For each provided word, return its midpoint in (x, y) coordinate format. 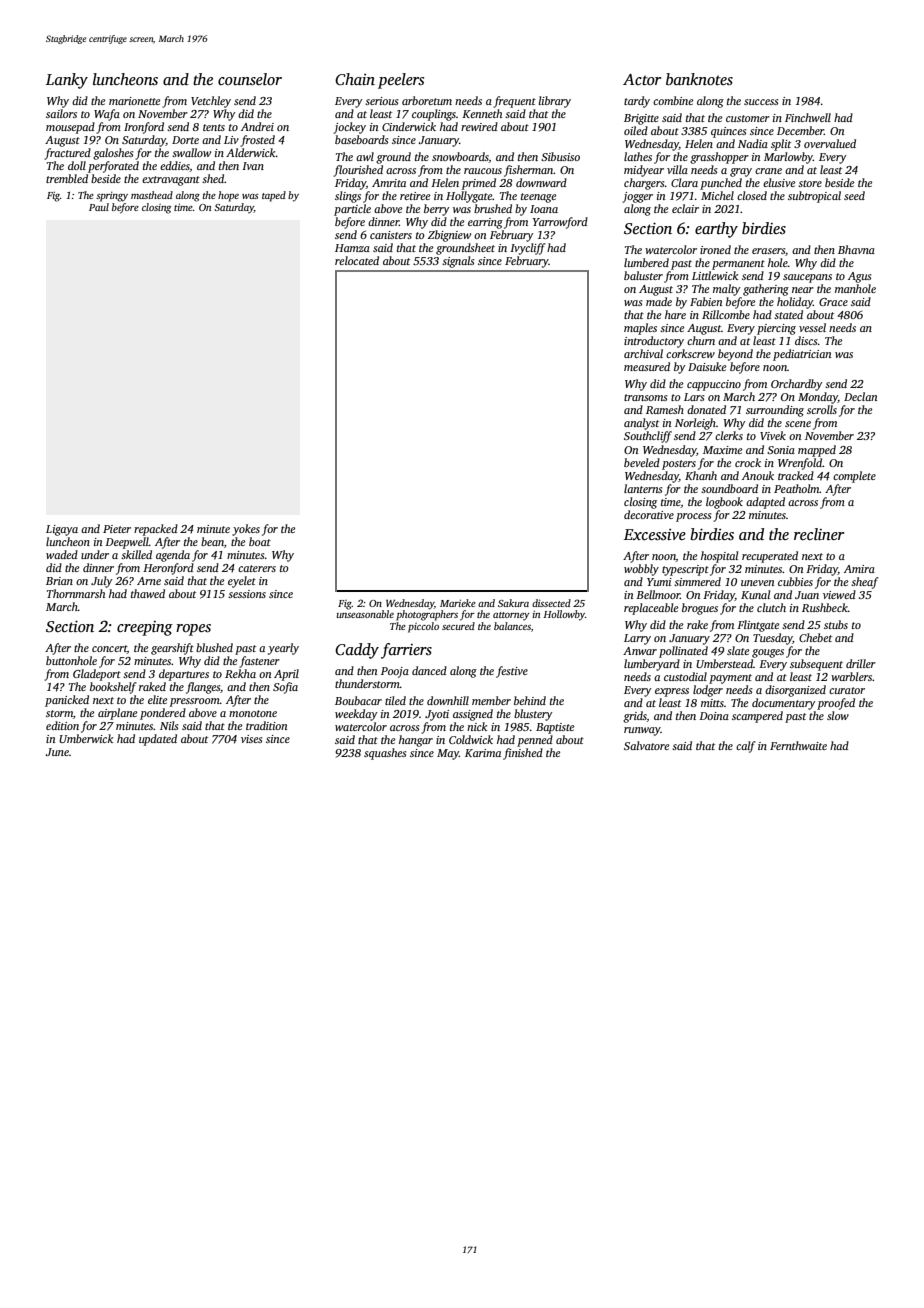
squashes (385, 754)
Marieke (458, 603)
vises (251, 739)
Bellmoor (658, 594)
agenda (173, 556)
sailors (61, 113)
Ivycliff (528, 249)
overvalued (830, 143)
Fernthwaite (798, 745)
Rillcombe (726, 314)
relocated (357, 260)
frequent (514, 102)
